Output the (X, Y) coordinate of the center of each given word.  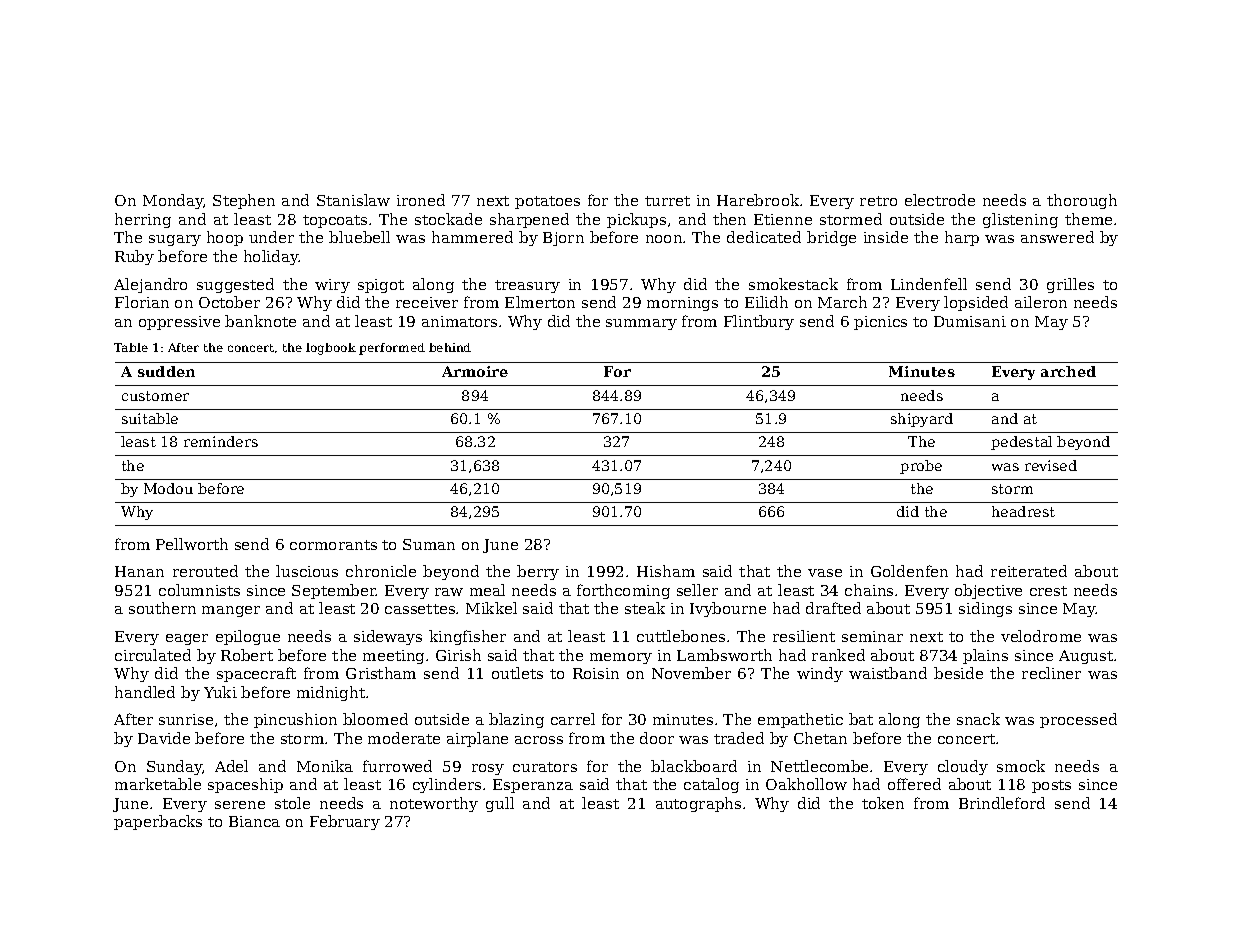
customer (155, 396)
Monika (325, 766)
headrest (1023, 511)
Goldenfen (909, 571)
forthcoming (623, 591)
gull (500, 804)
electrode (940, 200)
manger (231, 611)
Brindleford (1002, 803)
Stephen (244, 201)
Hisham (666, 571)
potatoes (547, 202)
